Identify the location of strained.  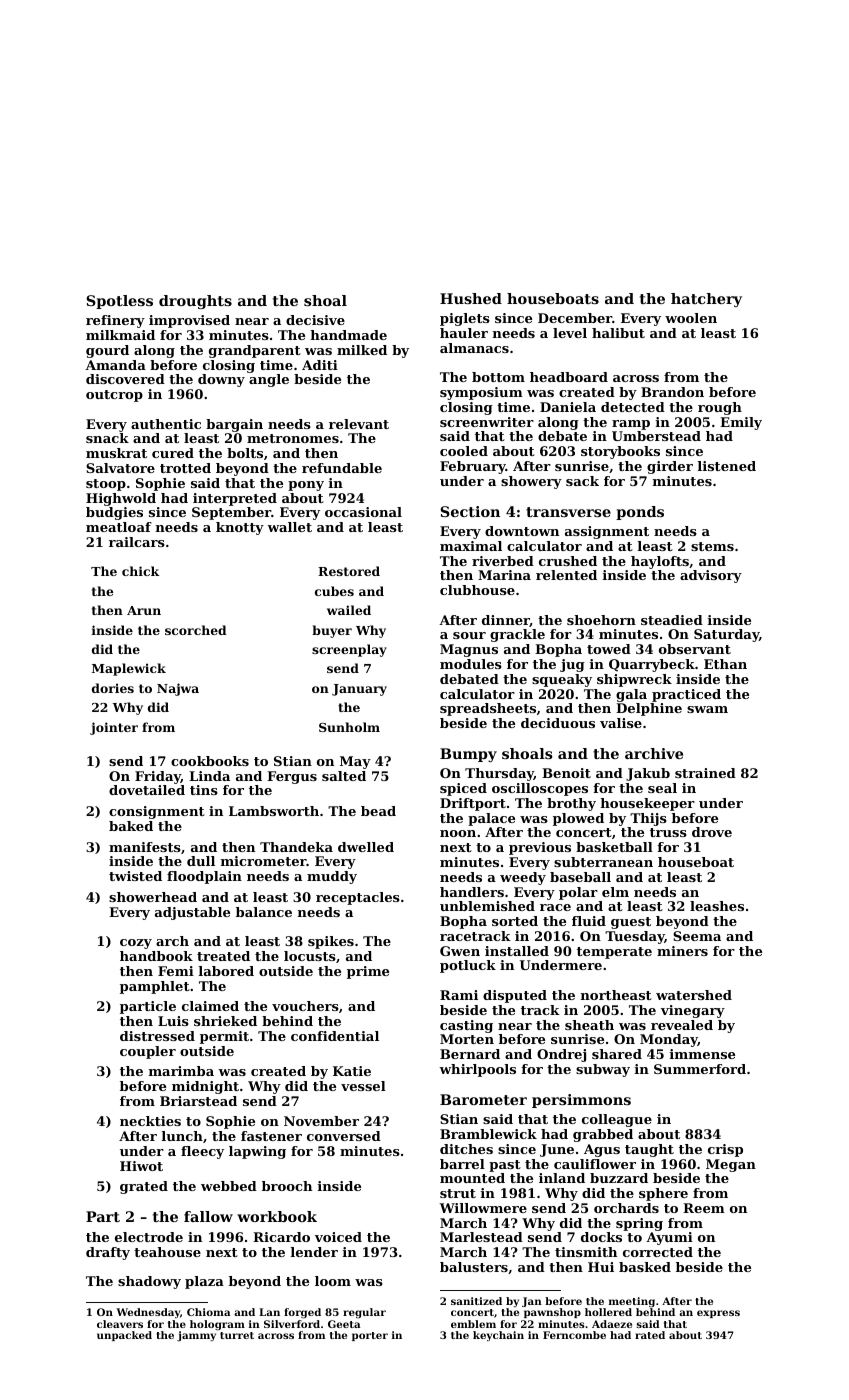
(705, 773).
